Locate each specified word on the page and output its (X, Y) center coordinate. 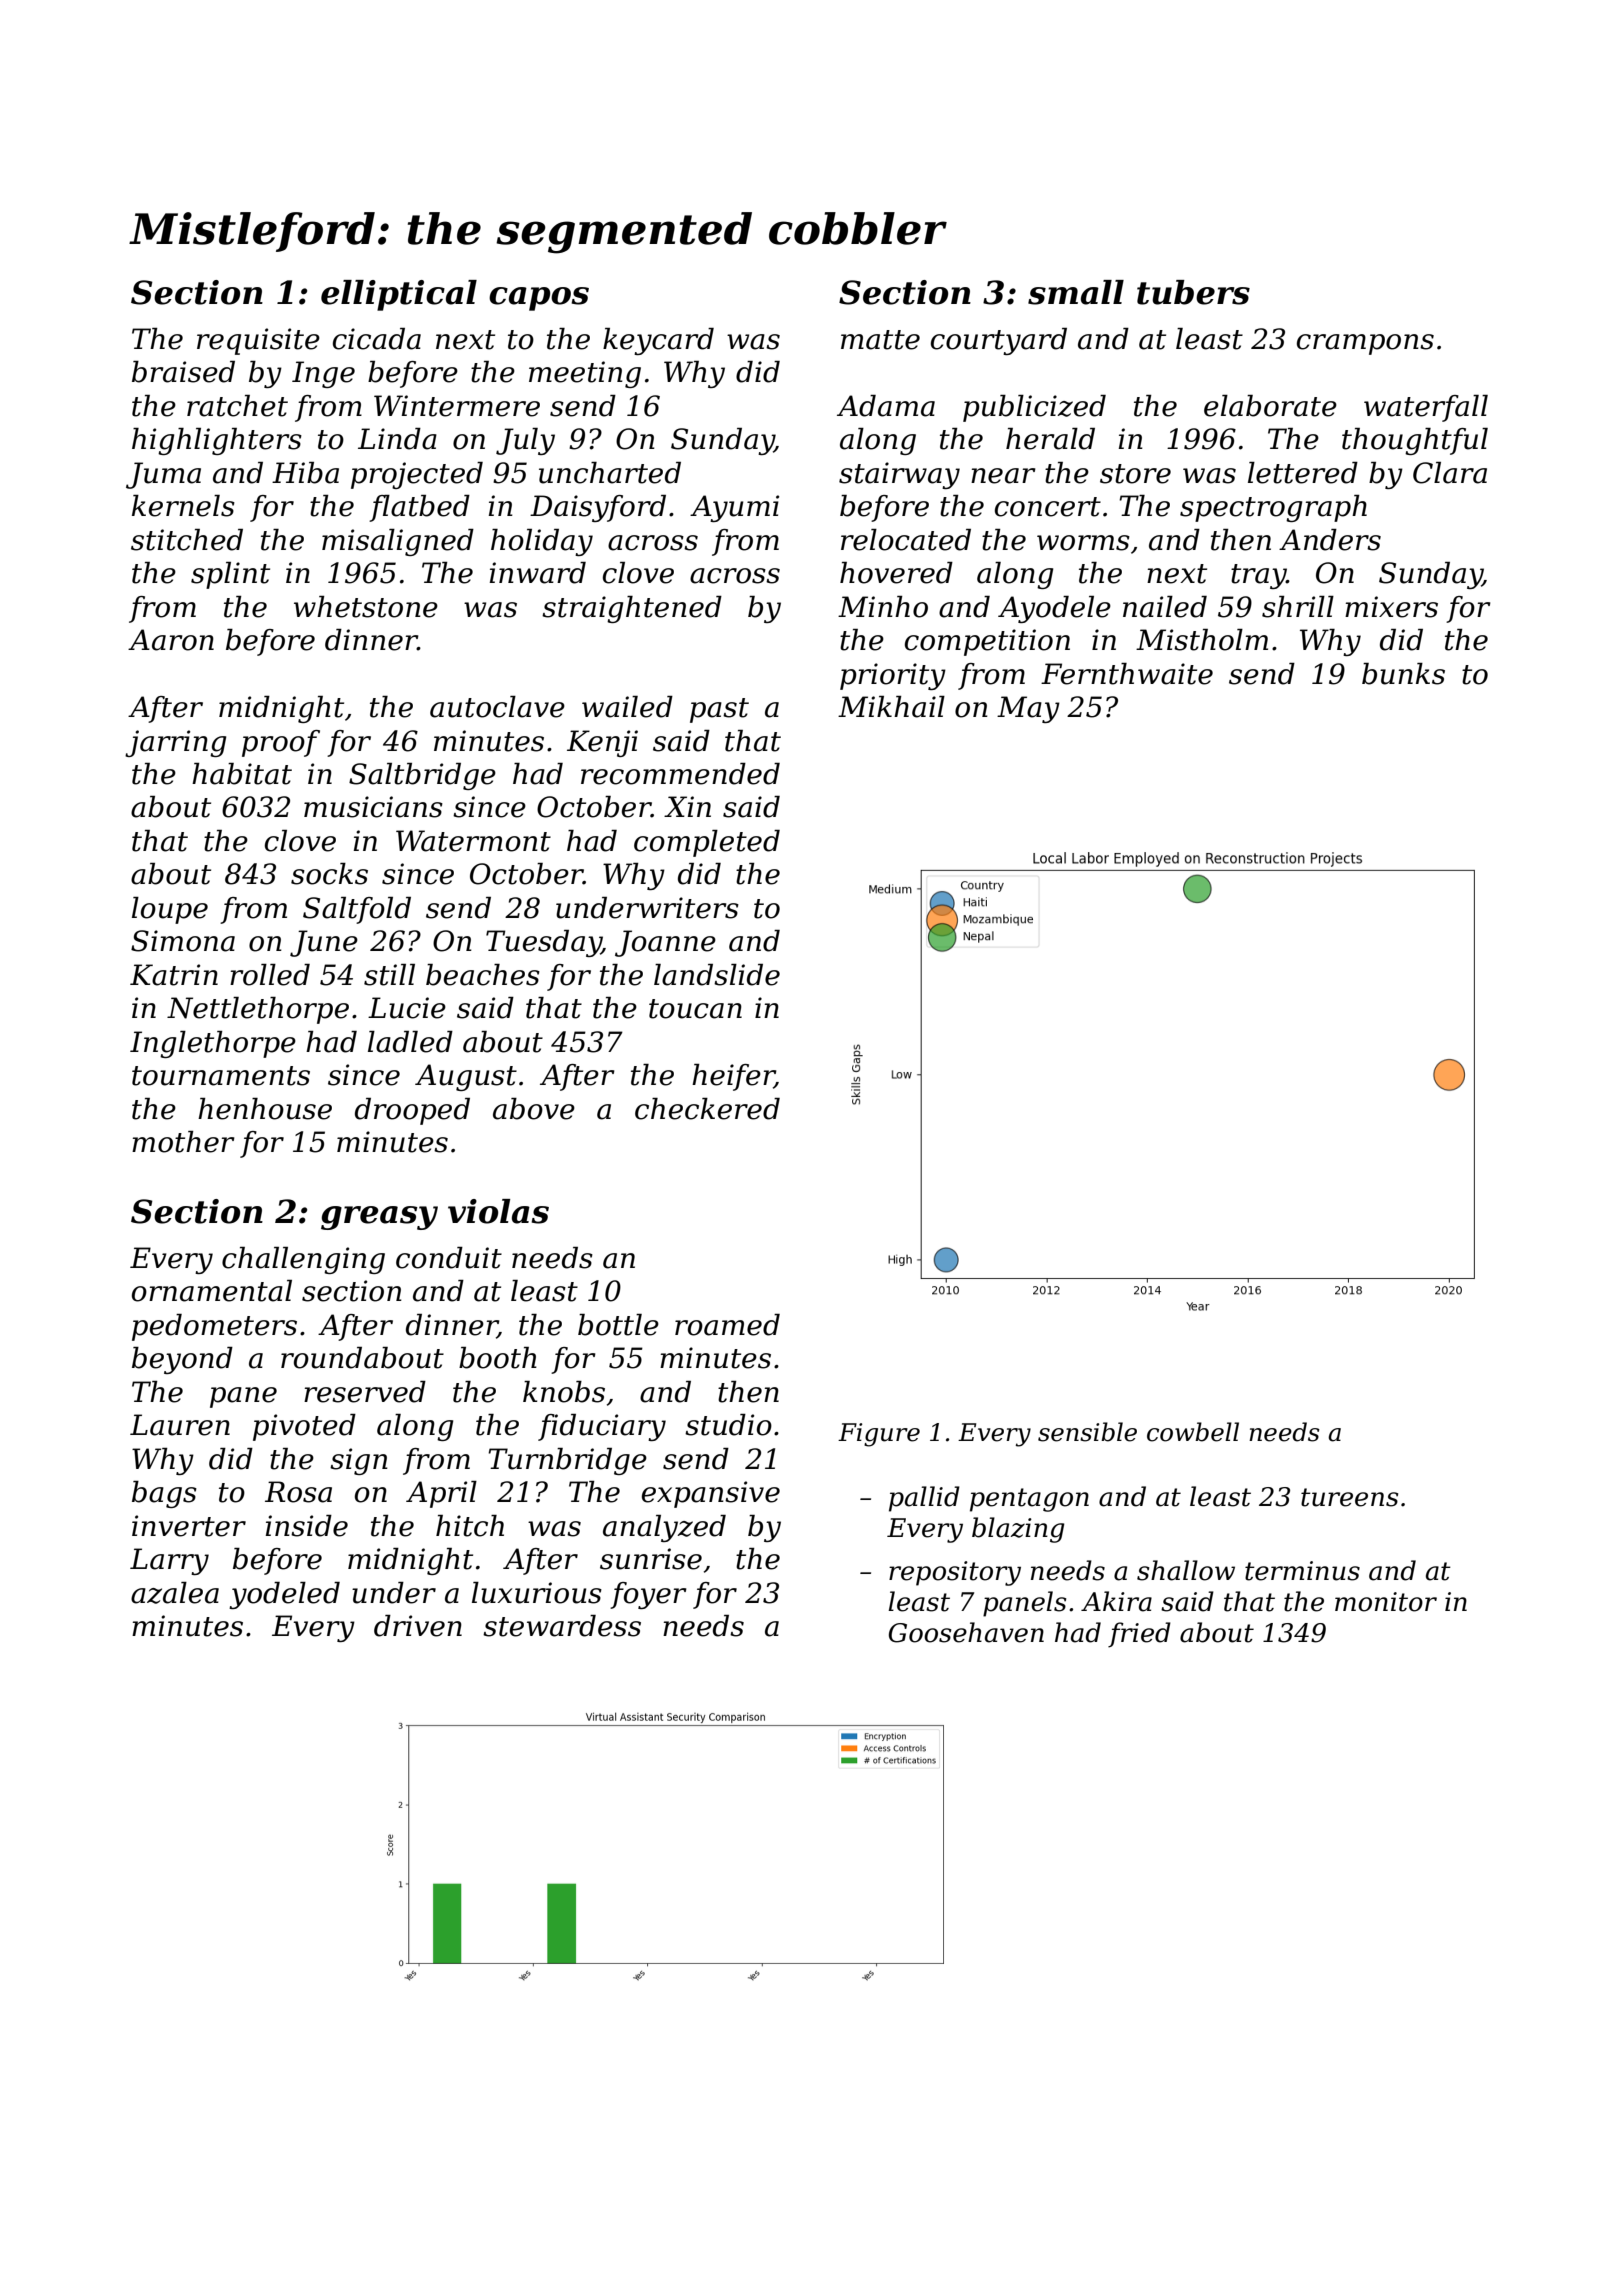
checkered (707, 1109)
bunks (1403, 674)
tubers (1193, 292)
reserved (365, 1392)
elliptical (399, 295)
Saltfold (357, 910)
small (1076, 292)
